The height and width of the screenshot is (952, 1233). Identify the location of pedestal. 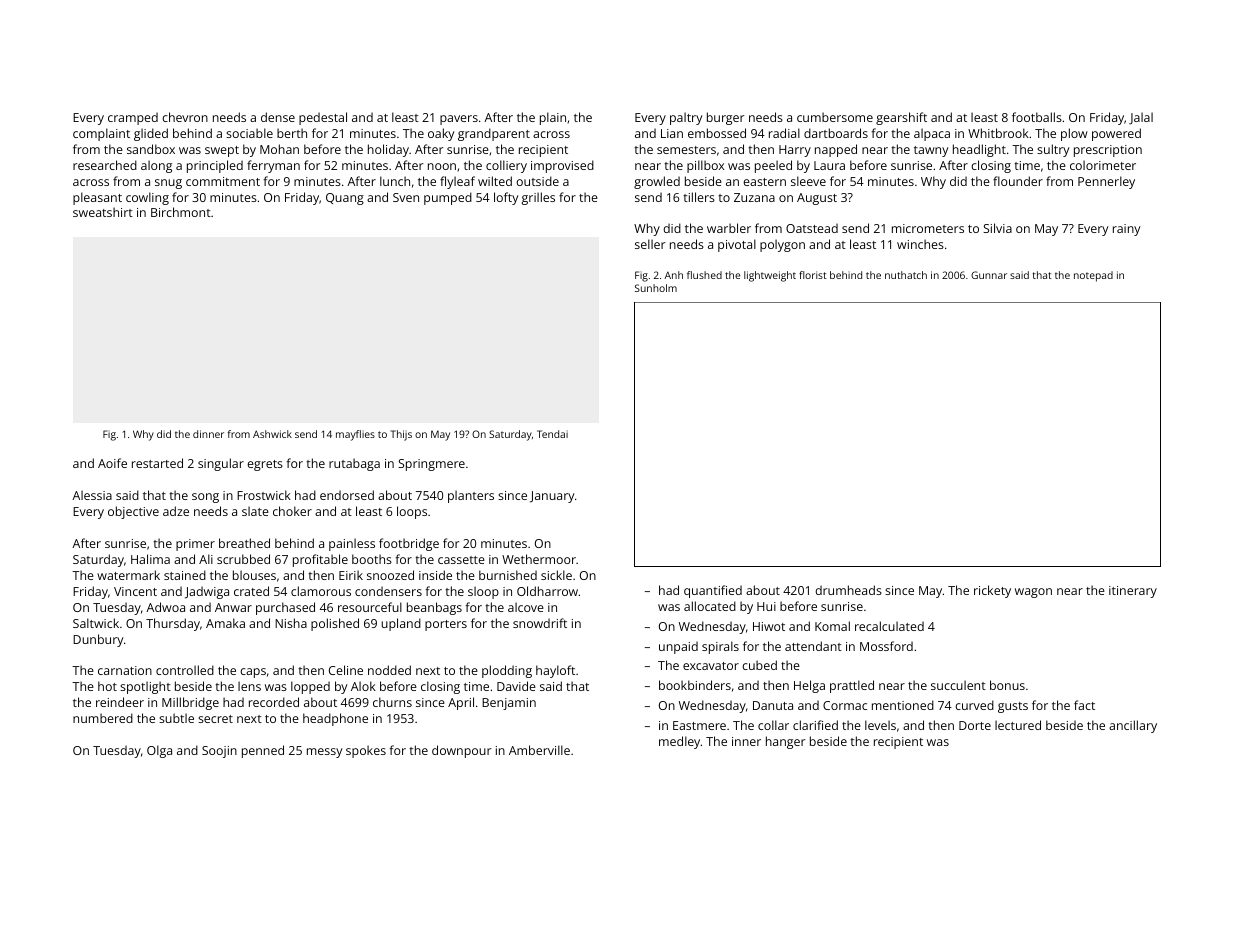
(323, 118).
